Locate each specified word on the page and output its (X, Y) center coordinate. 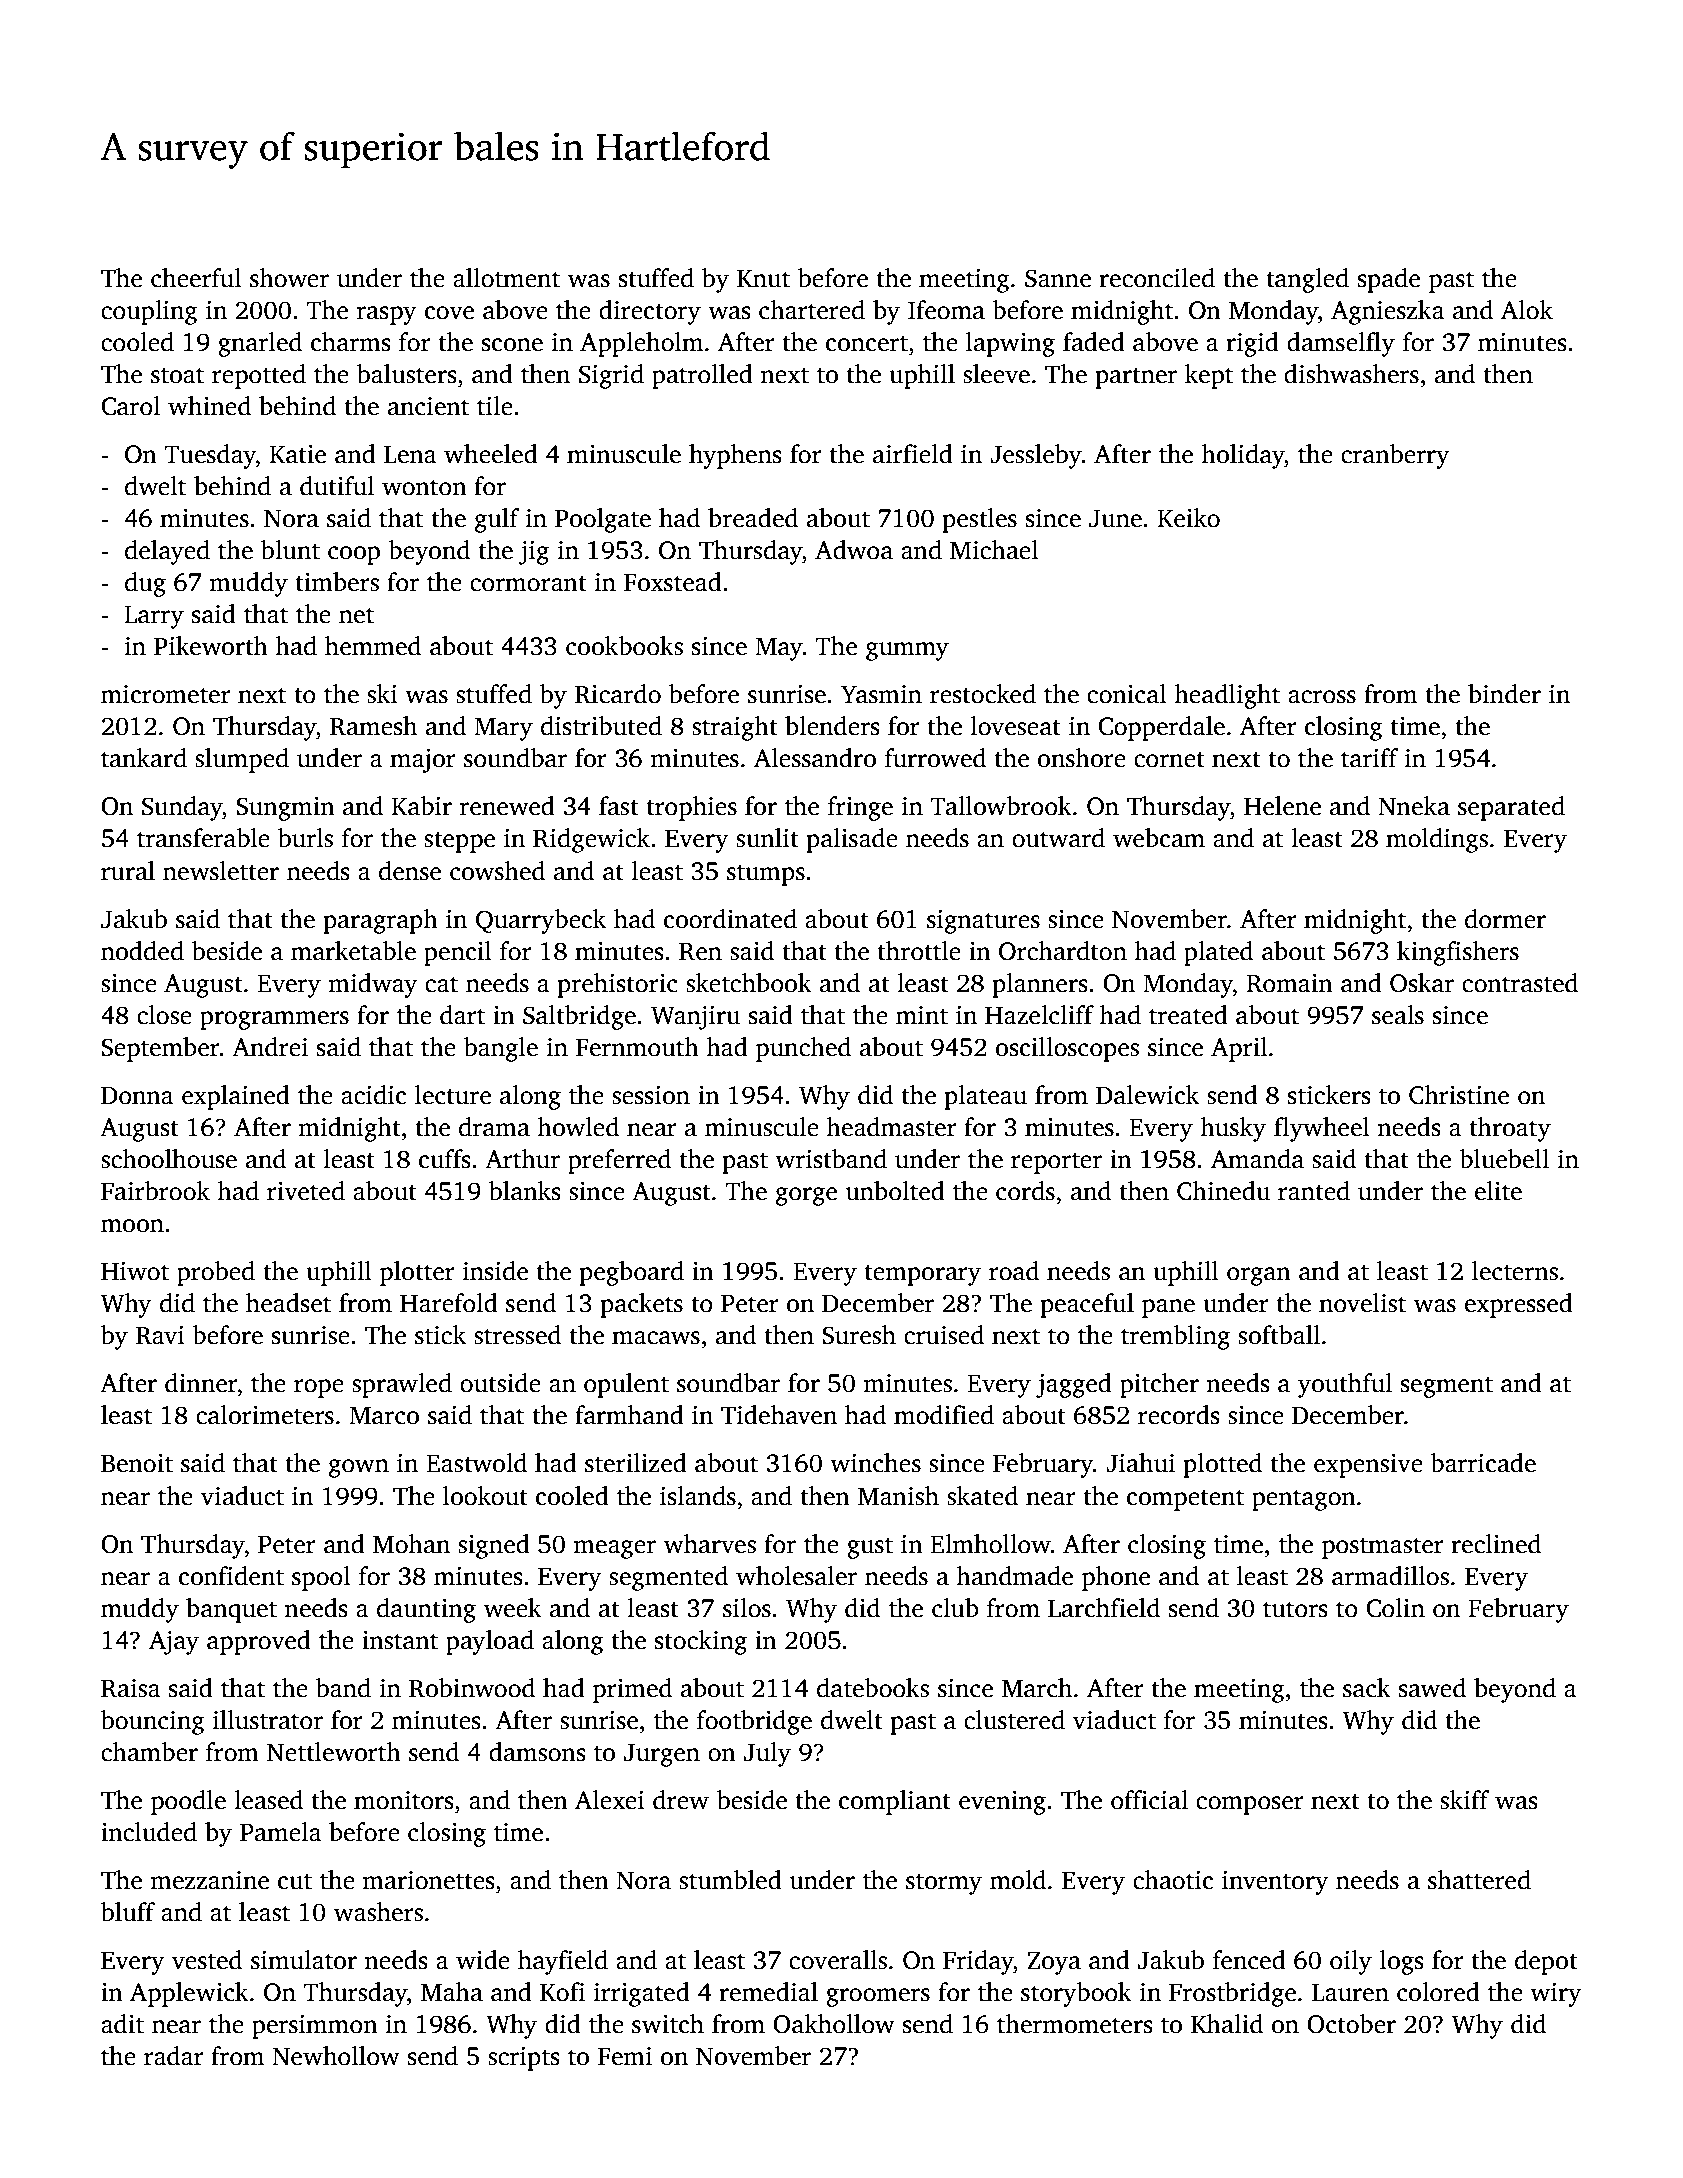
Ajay (174, 1643)
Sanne (1058, 278)
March (1037, 1688)
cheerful (196, 278)
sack (1367, 1688)
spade (1389, 280)
